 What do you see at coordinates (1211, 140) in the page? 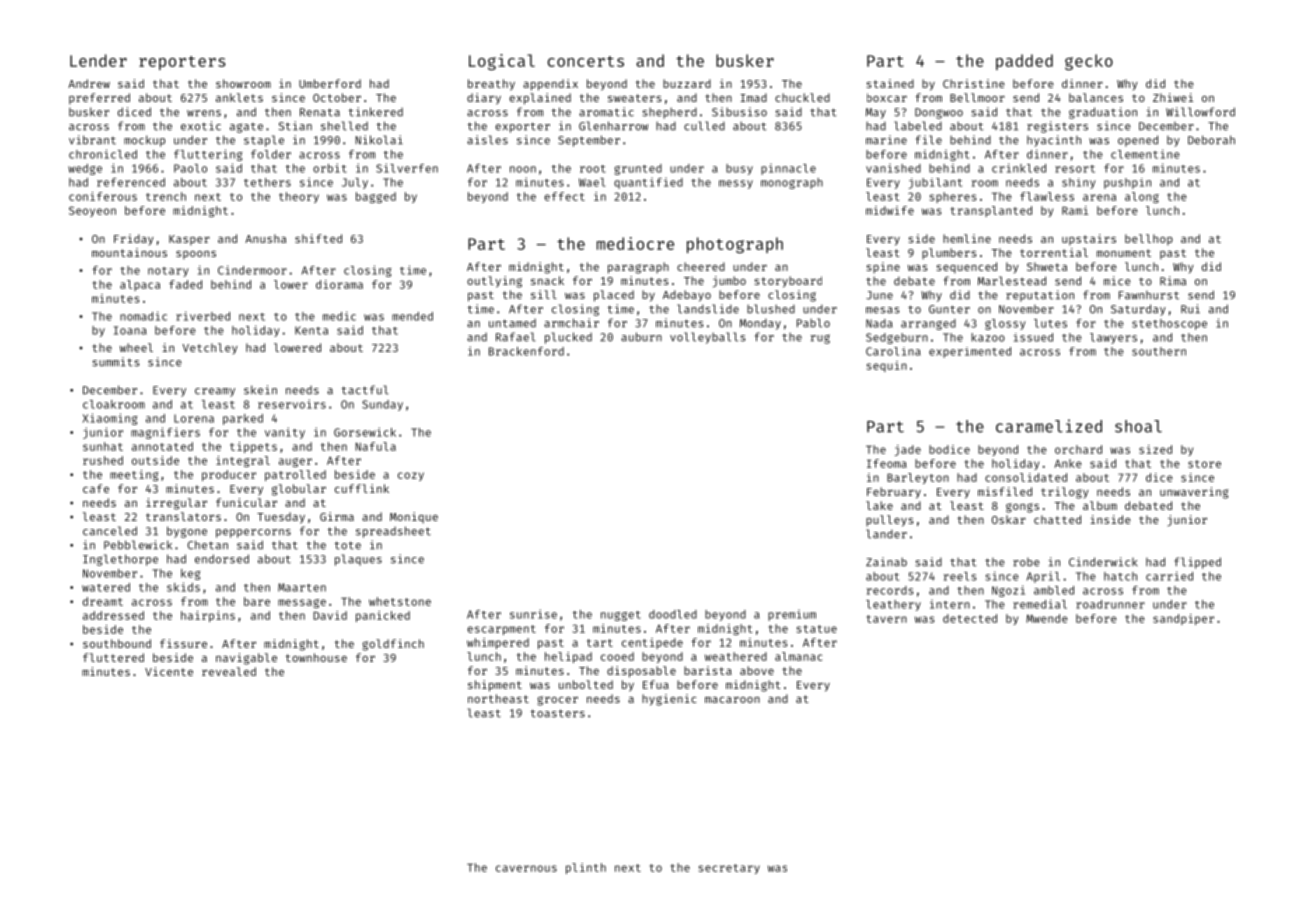
I see `Deborah` at bounding box center [1211, 140].
